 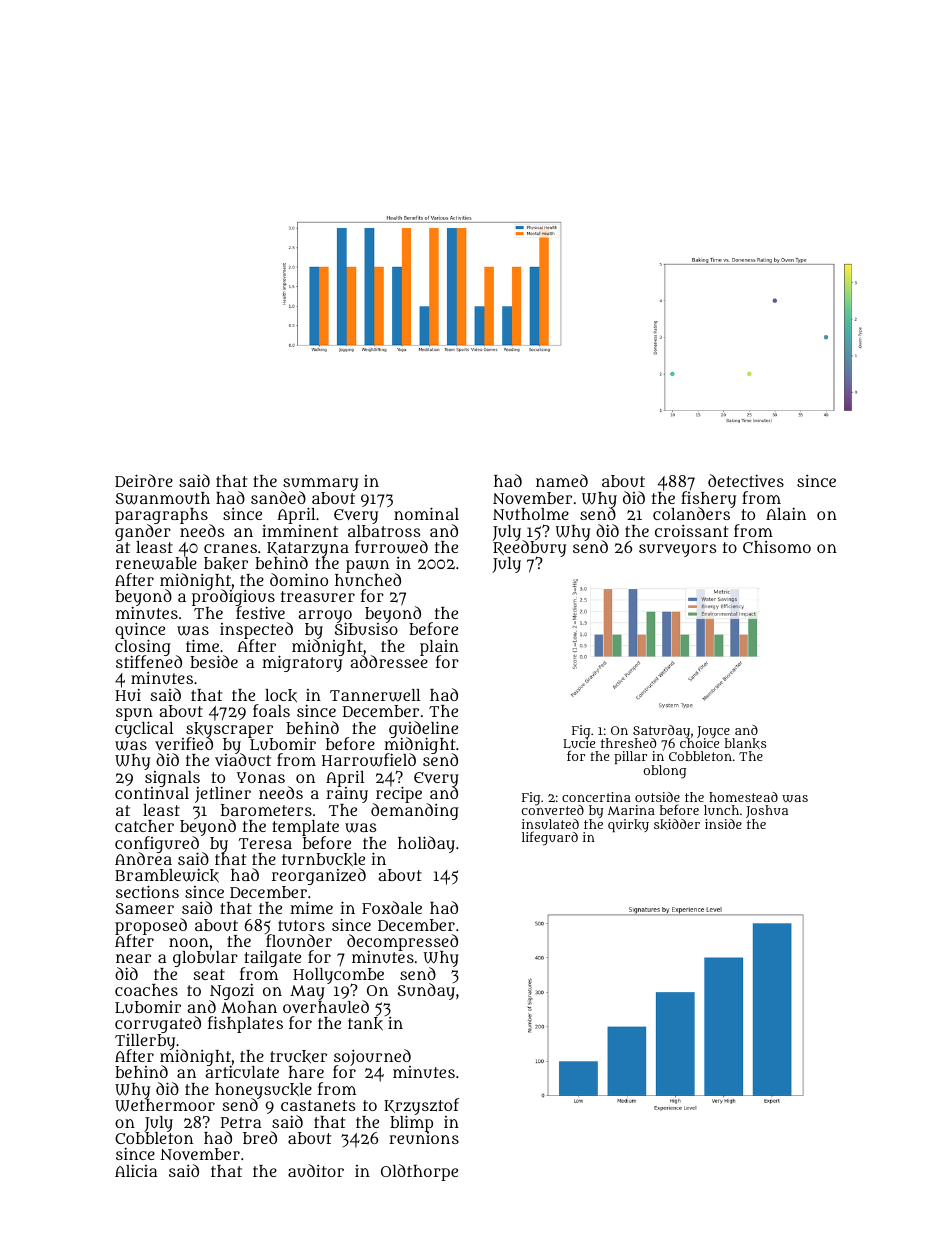 I want to click on tank, so click(x=365, y=1024).
